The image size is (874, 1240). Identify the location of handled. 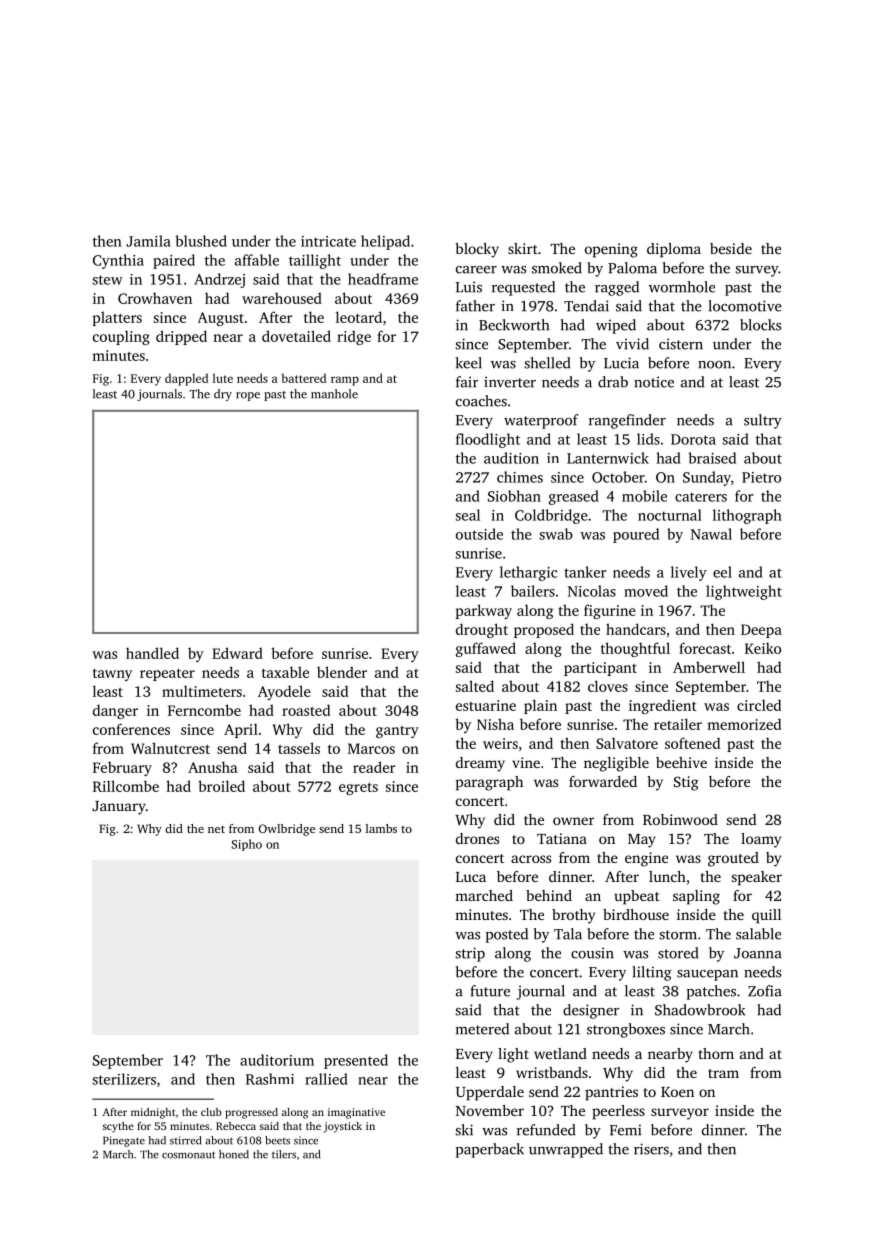
(152, 653).
